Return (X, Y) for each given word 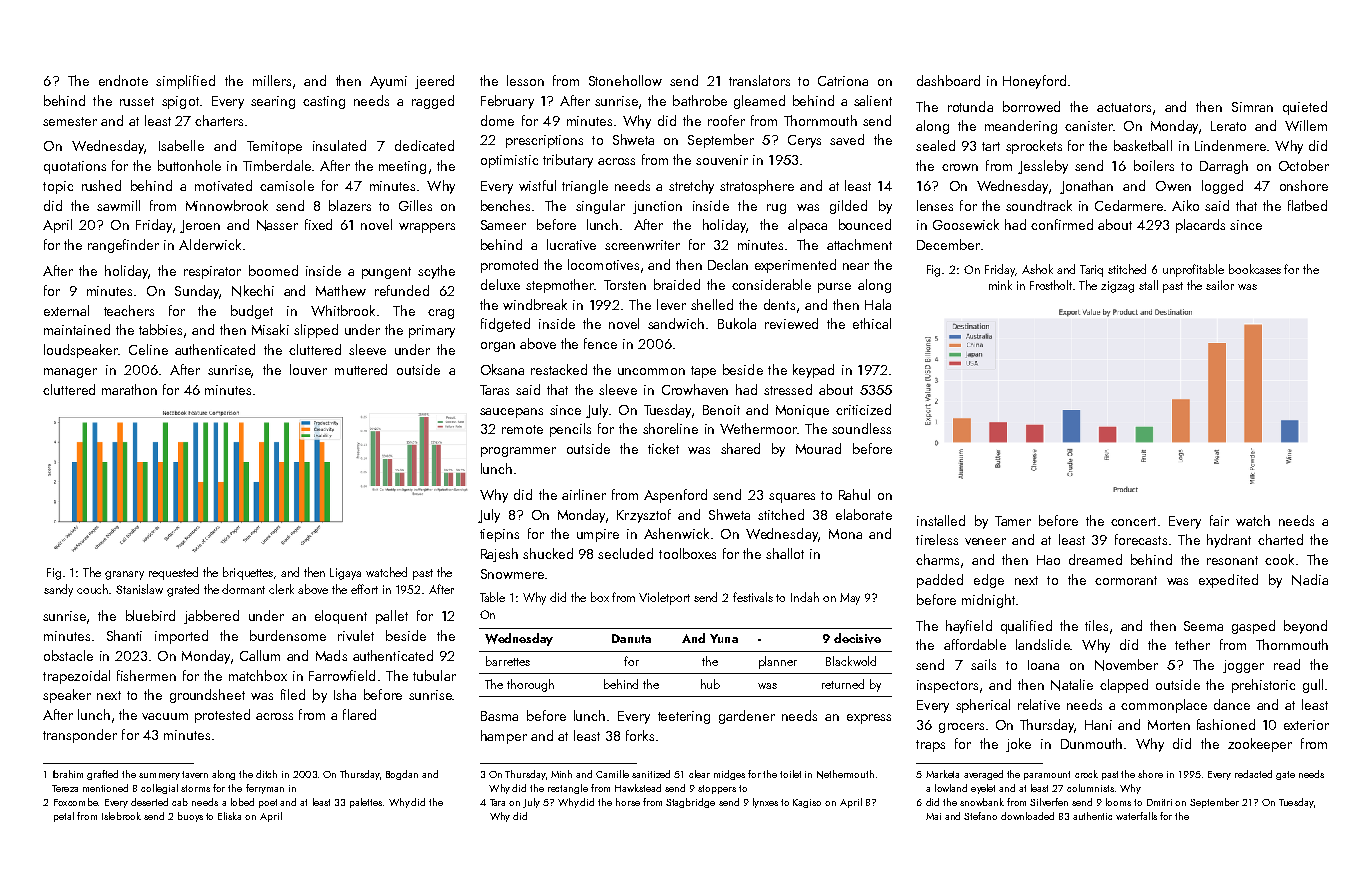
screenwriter (642, 245)
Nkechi (253, 291)
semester (70, 121)
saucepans (511, 413)
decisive (857, 638)
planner (778, 662)
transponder (80, 736)
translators (759, 80)
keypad (813, 371)
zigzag (1117, 287)
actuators (1124, 107)
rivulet (356, 635)
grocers (961, 728)
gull (1313, 686)
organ (498, 347)
